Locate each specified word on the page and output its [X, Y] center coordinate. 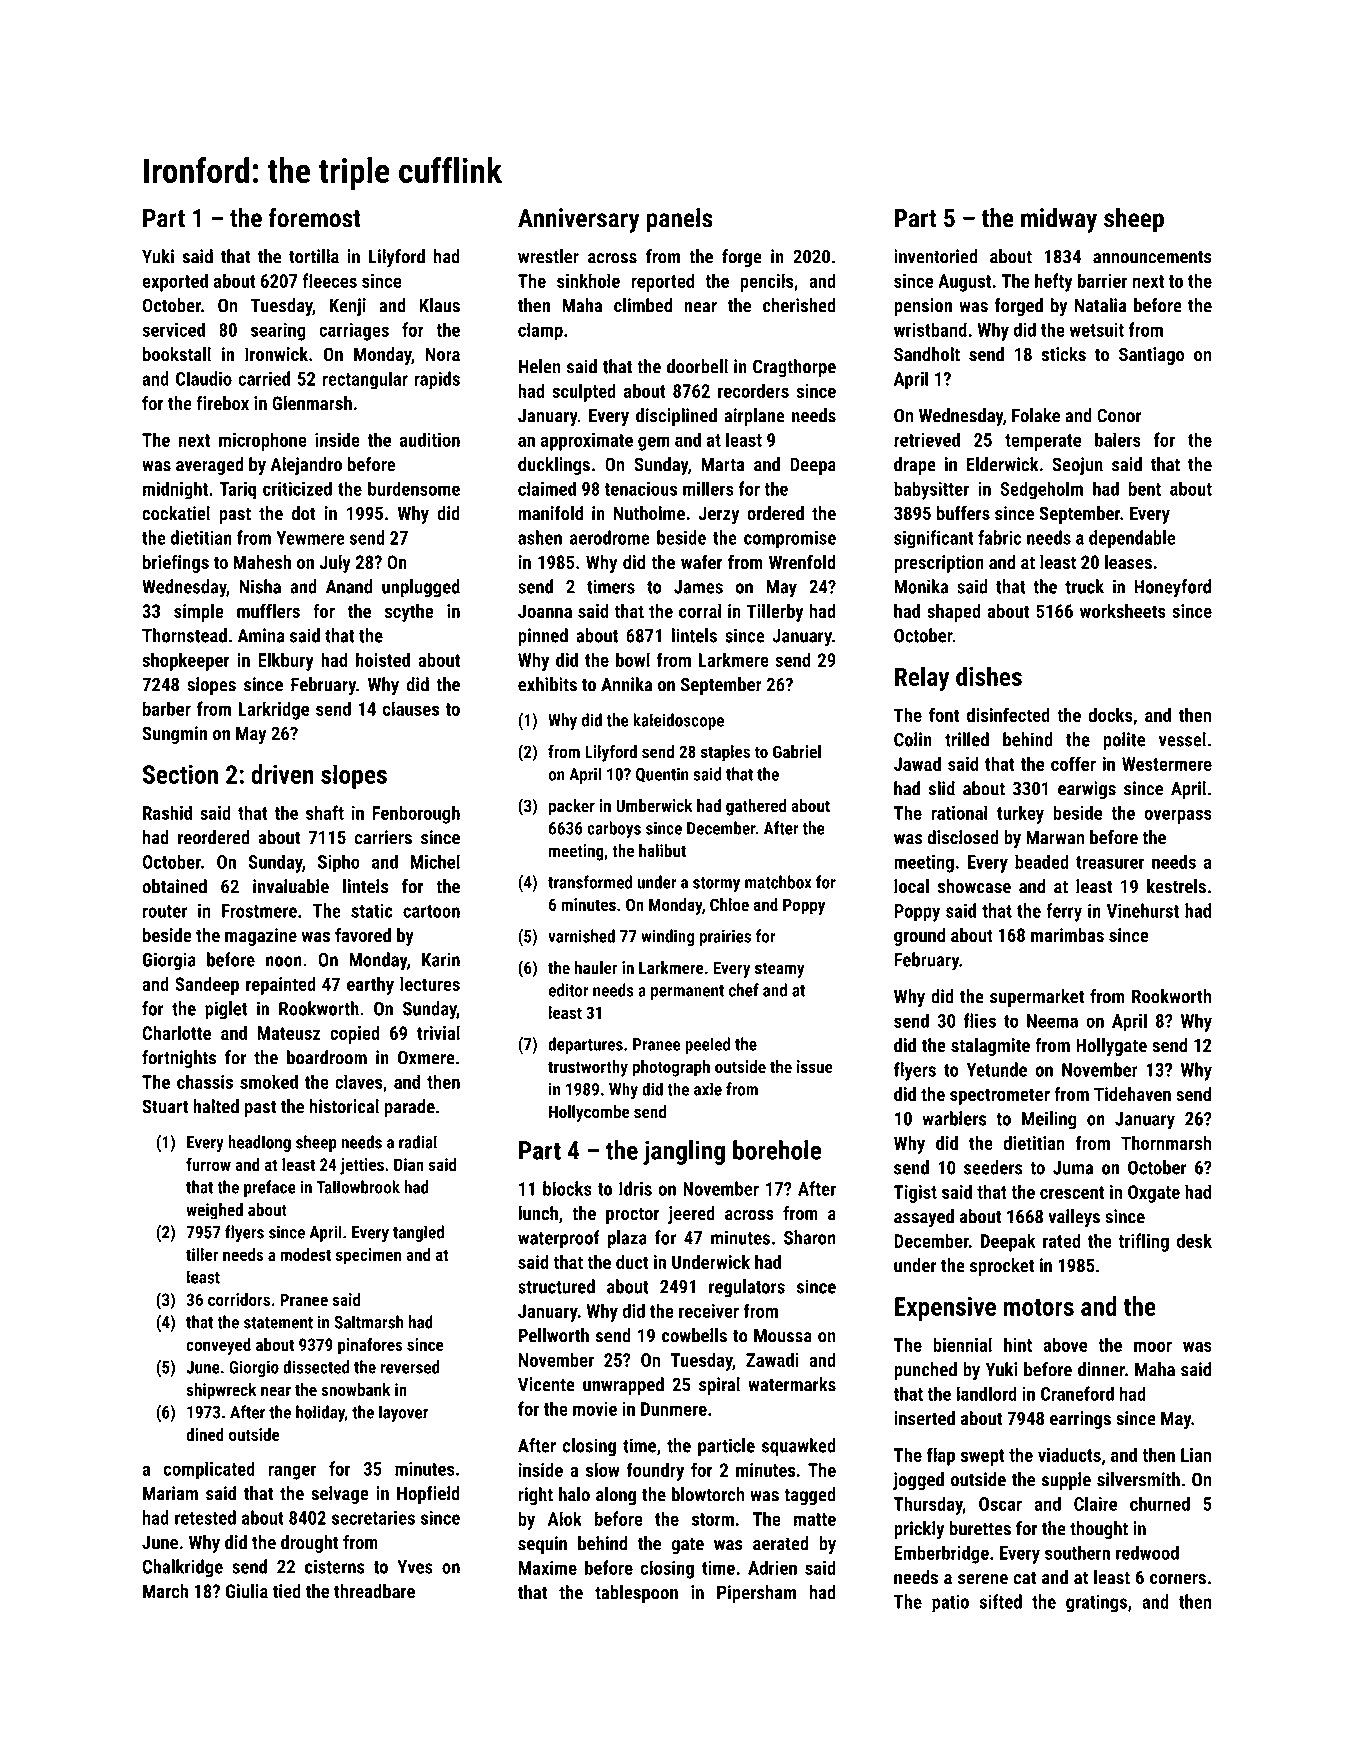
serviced [173, 329]
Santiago [1151, 356]
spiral [719, 1386]
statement [278, 1323]
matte [815, 1519]
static [372, 910]
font [944, 714]
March [165, 1591]
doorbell [697, 366]
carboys [614, 829]
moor [1153, 1346]
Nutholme [649, 513]
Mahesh [262, 562]
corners [1178, 1579]
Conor [1119, 415]
